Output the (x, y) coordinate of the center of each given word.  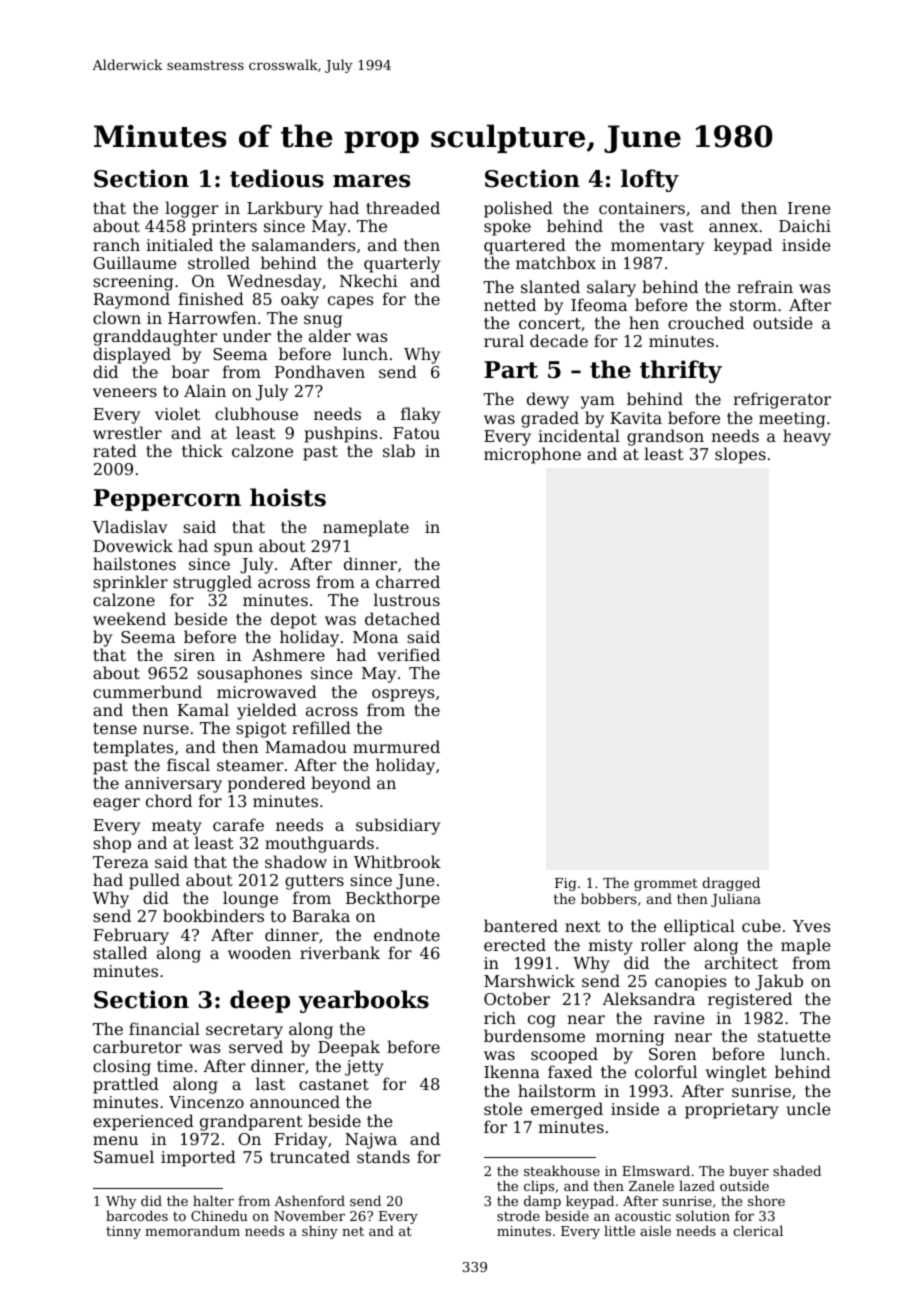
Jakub (779, 982)
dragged (731, 884)
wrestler (127, 432)
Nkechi (369, 280)
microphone (532, 455)
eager (116, 804)
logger (192, 209)
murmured (396, 746)
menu (115, 1140)
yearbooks (363, 1001)
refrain (765, 286)
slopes (740, 455)
